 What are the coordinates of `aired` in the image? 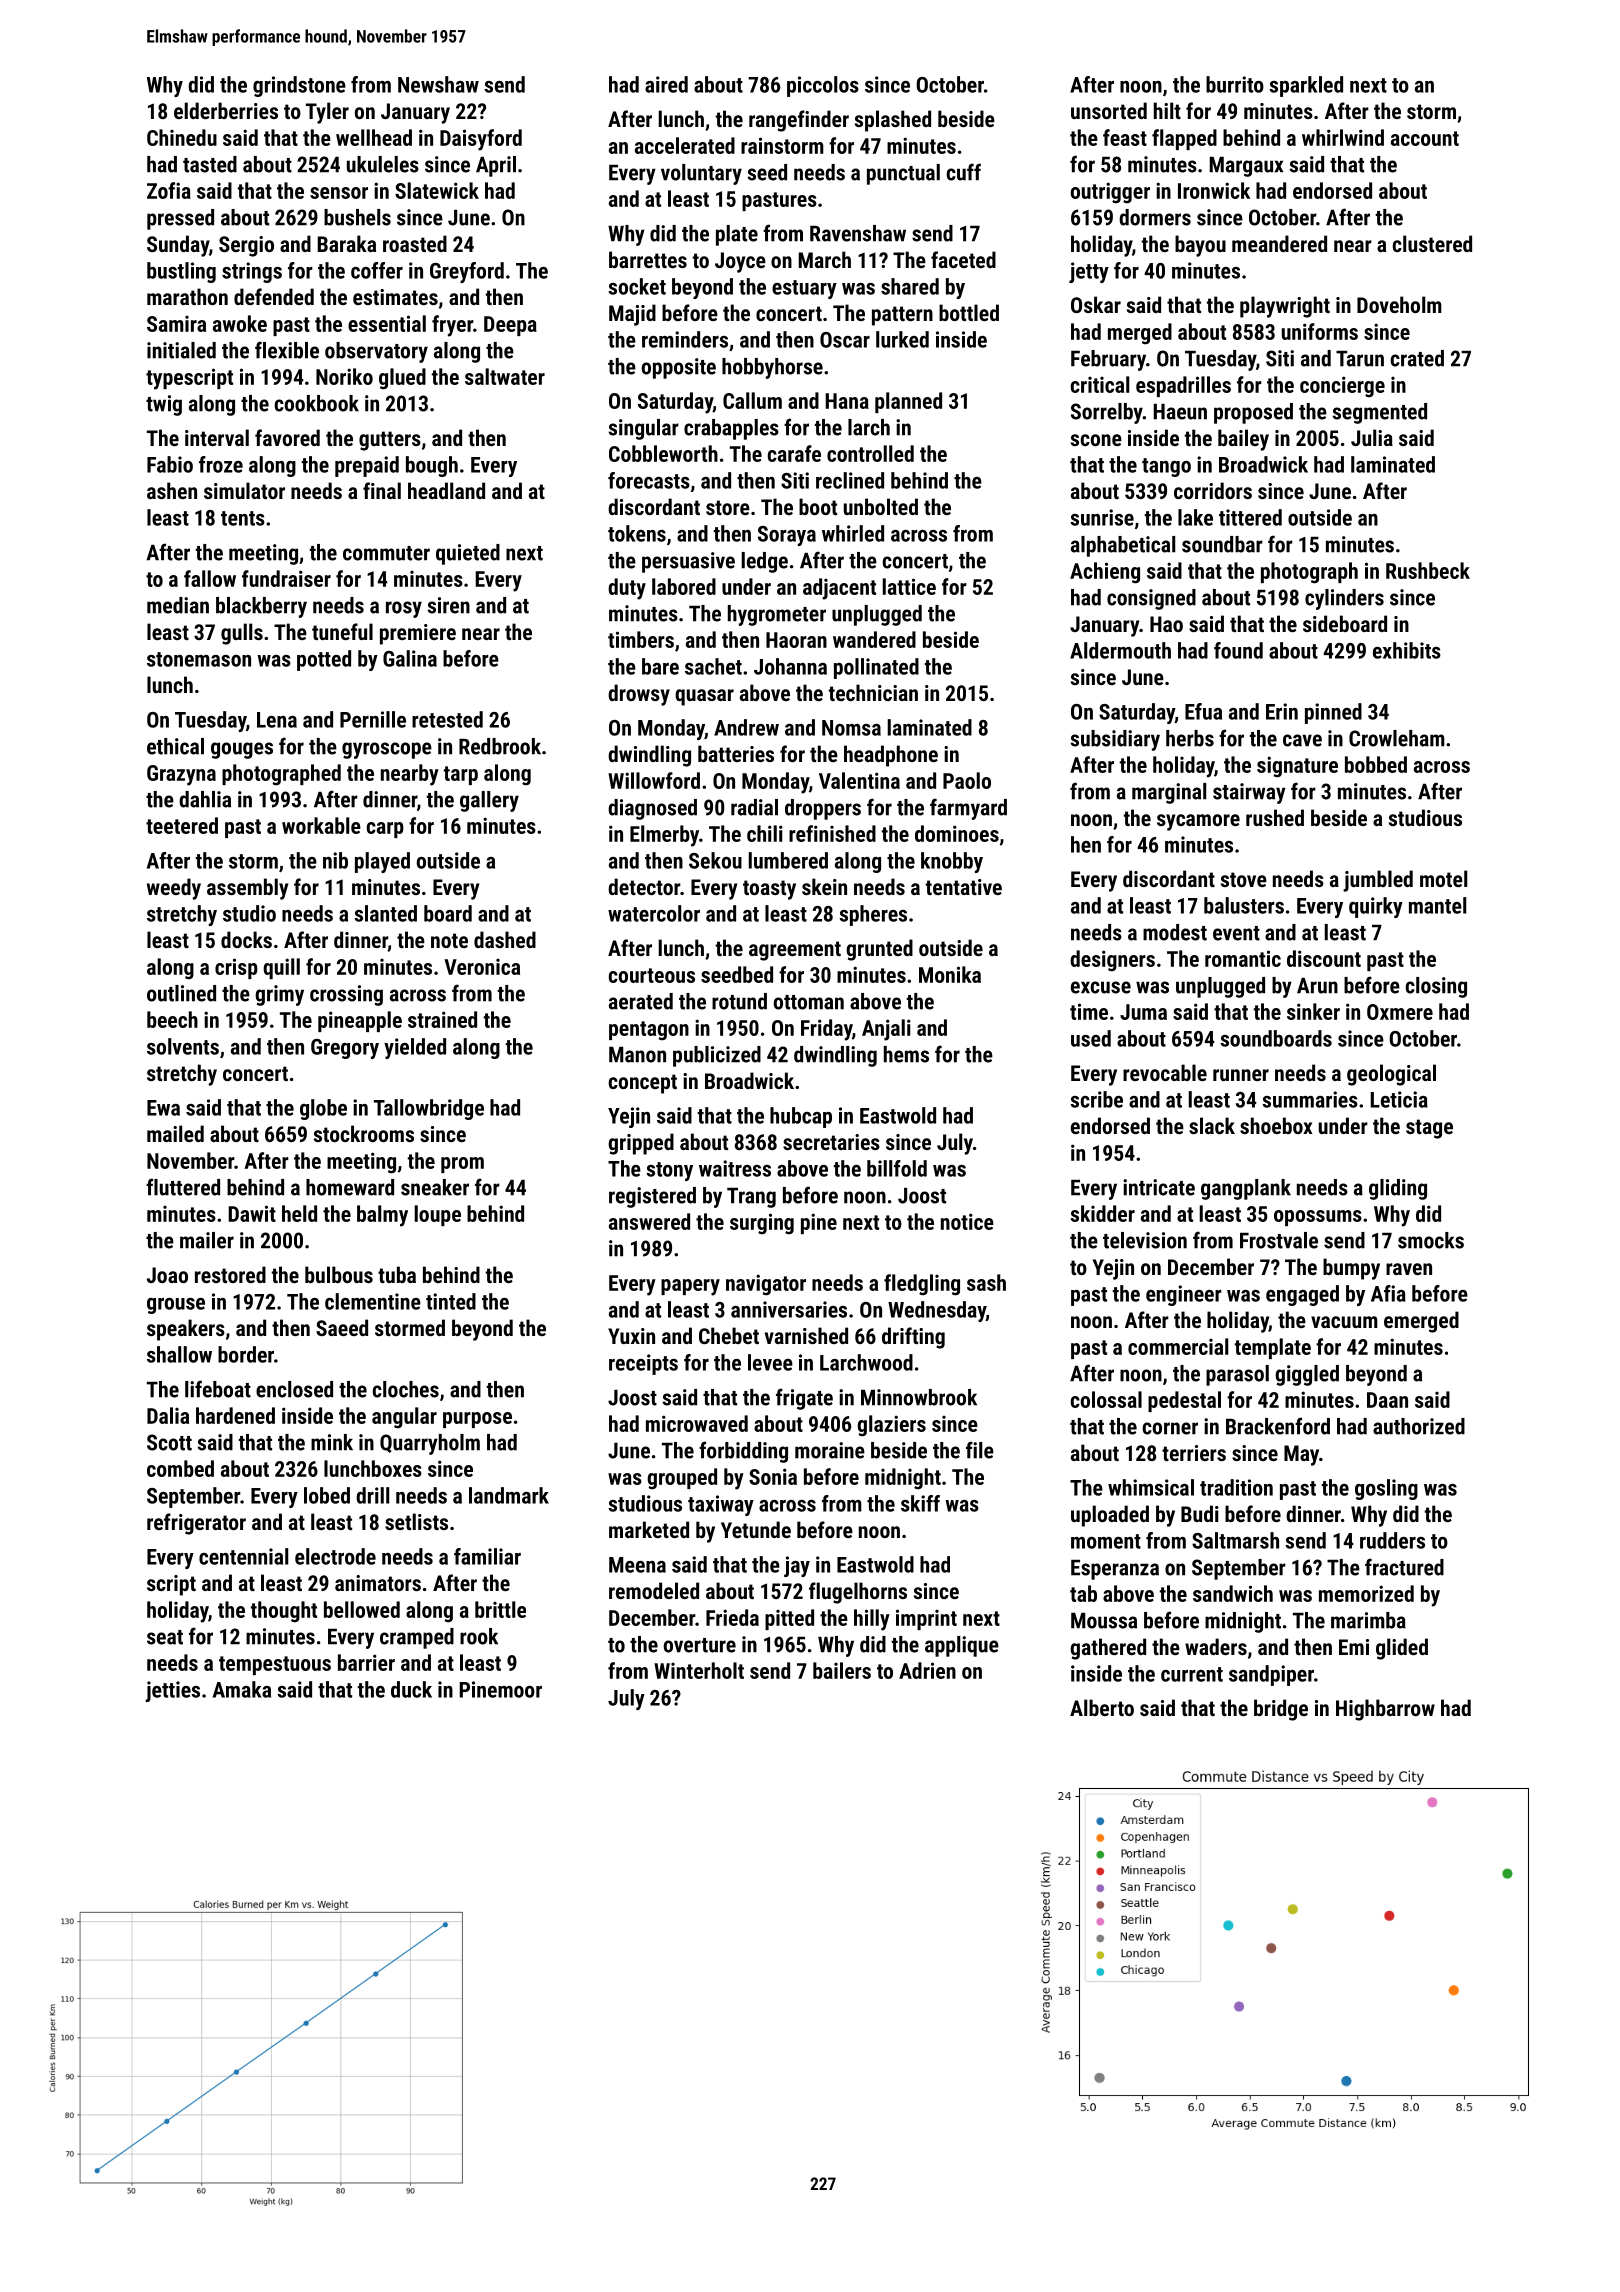 It's located at (666, 84).
